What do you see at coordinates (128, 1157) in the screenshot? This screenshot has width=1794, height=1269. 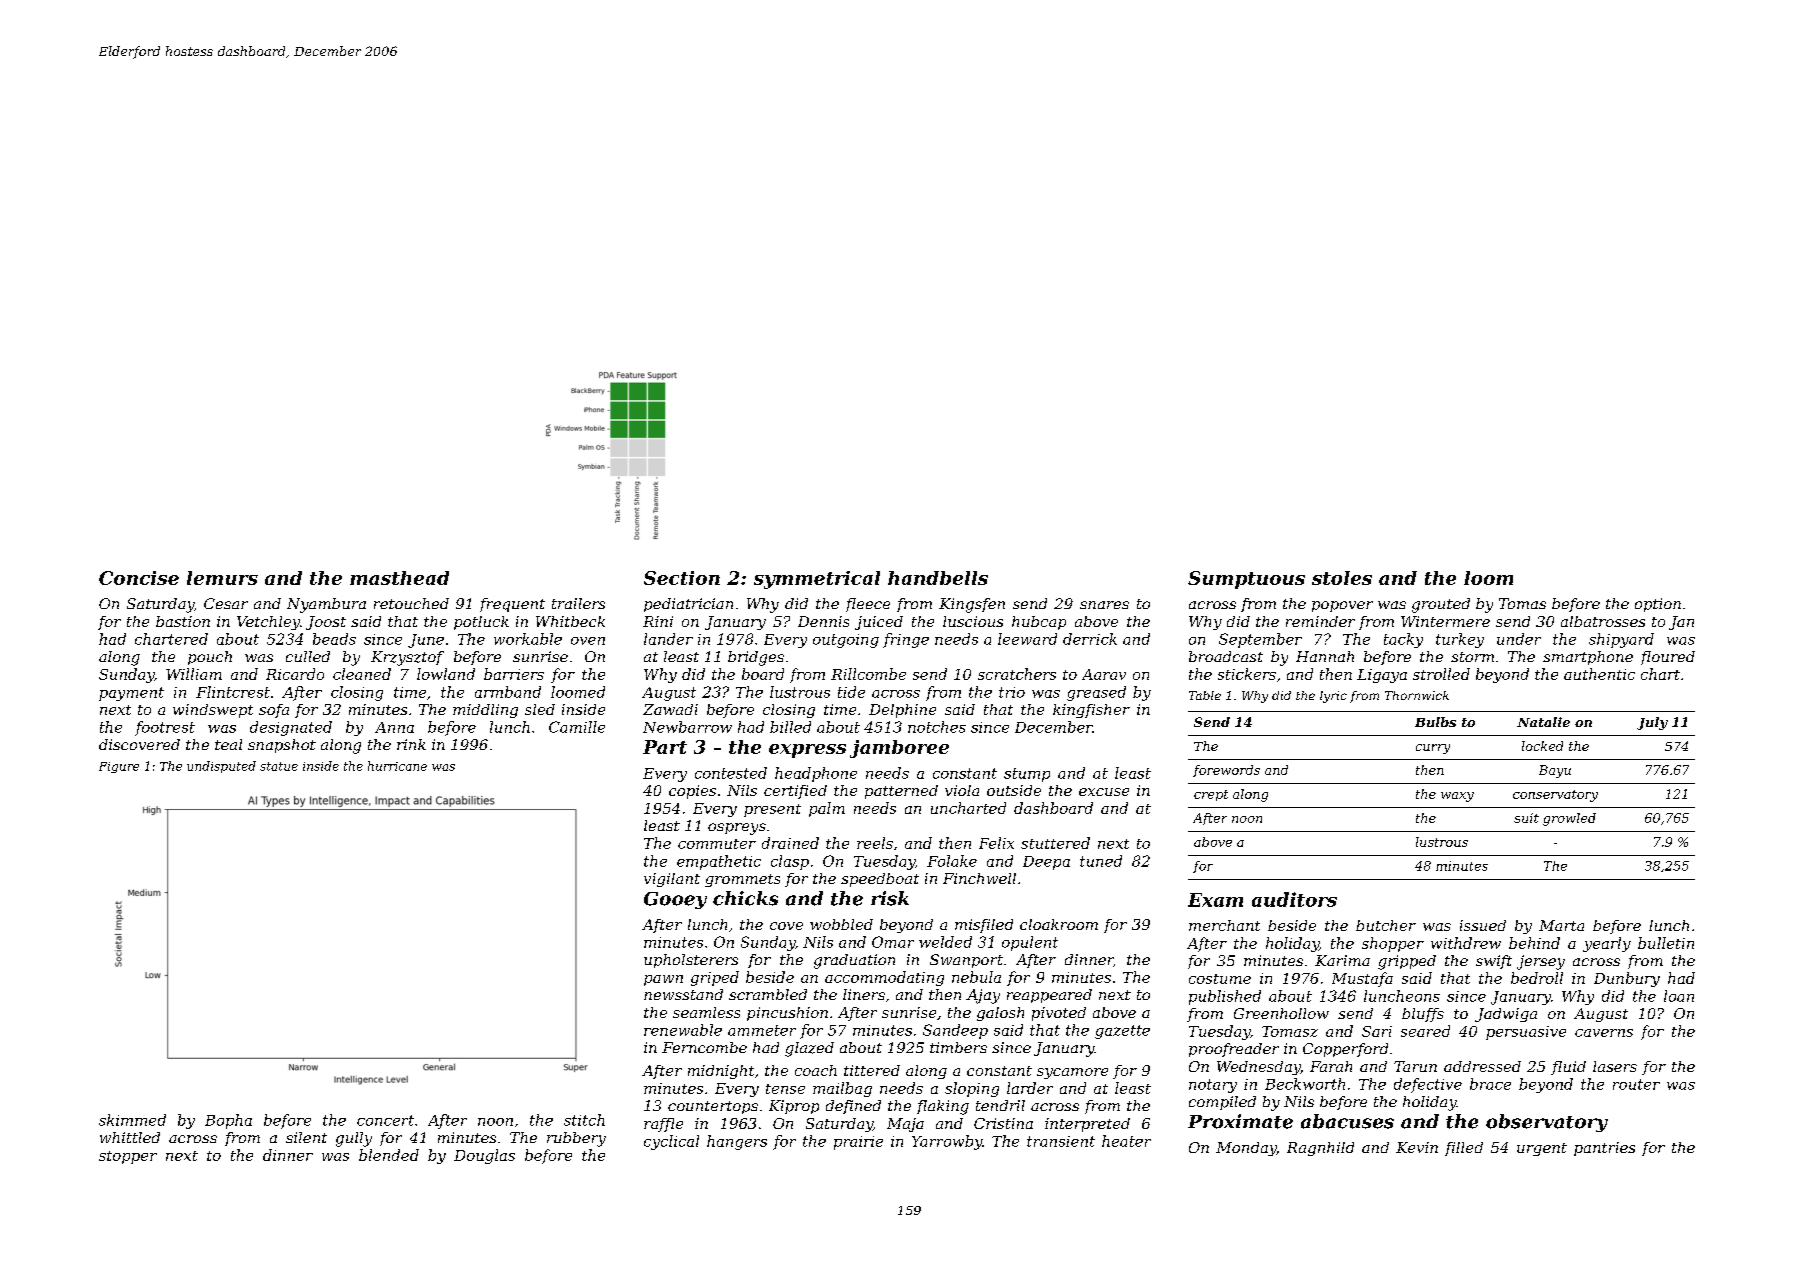 I see `stopper` at bounding box center [128, 1157].
